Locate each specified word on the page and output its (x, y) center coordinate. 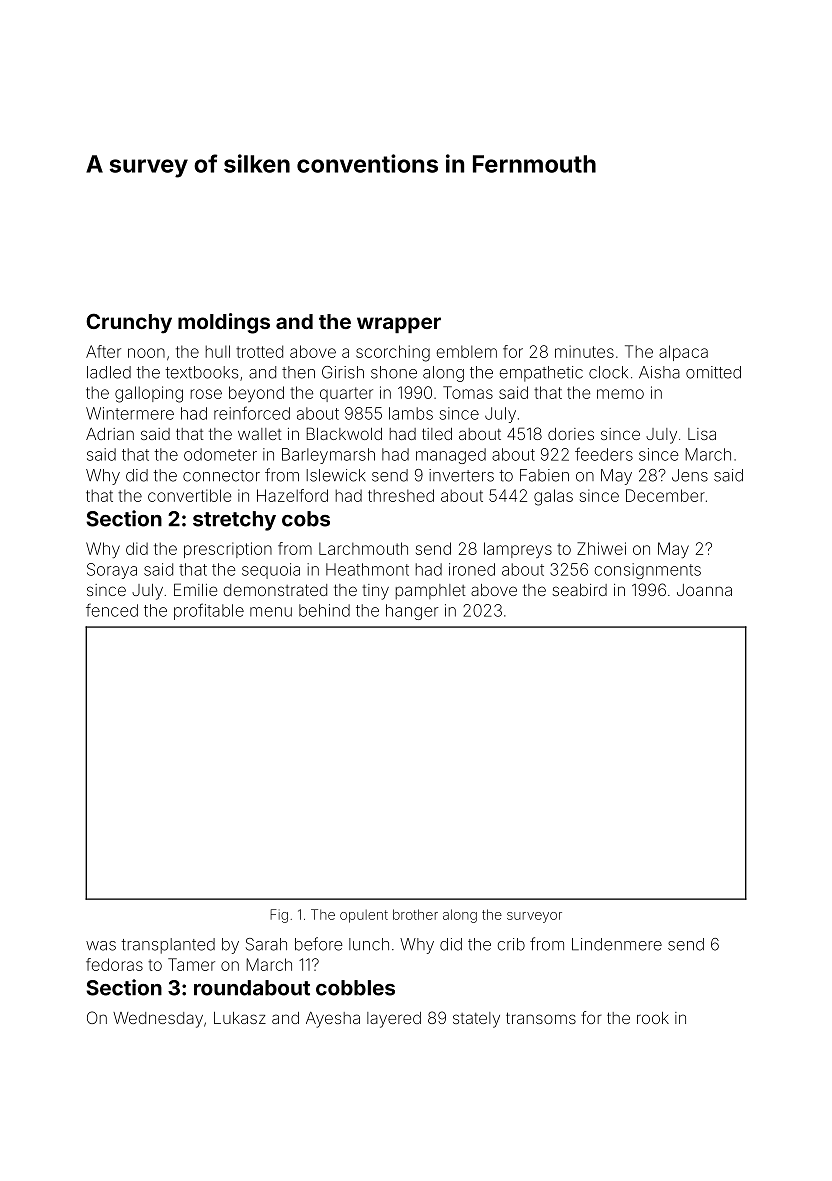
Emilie (195, 589)
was (101, 946)
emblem (467, 351)
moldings (224, 323)
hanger (412, 612)
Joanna (704, 590)
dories (571, 434)
